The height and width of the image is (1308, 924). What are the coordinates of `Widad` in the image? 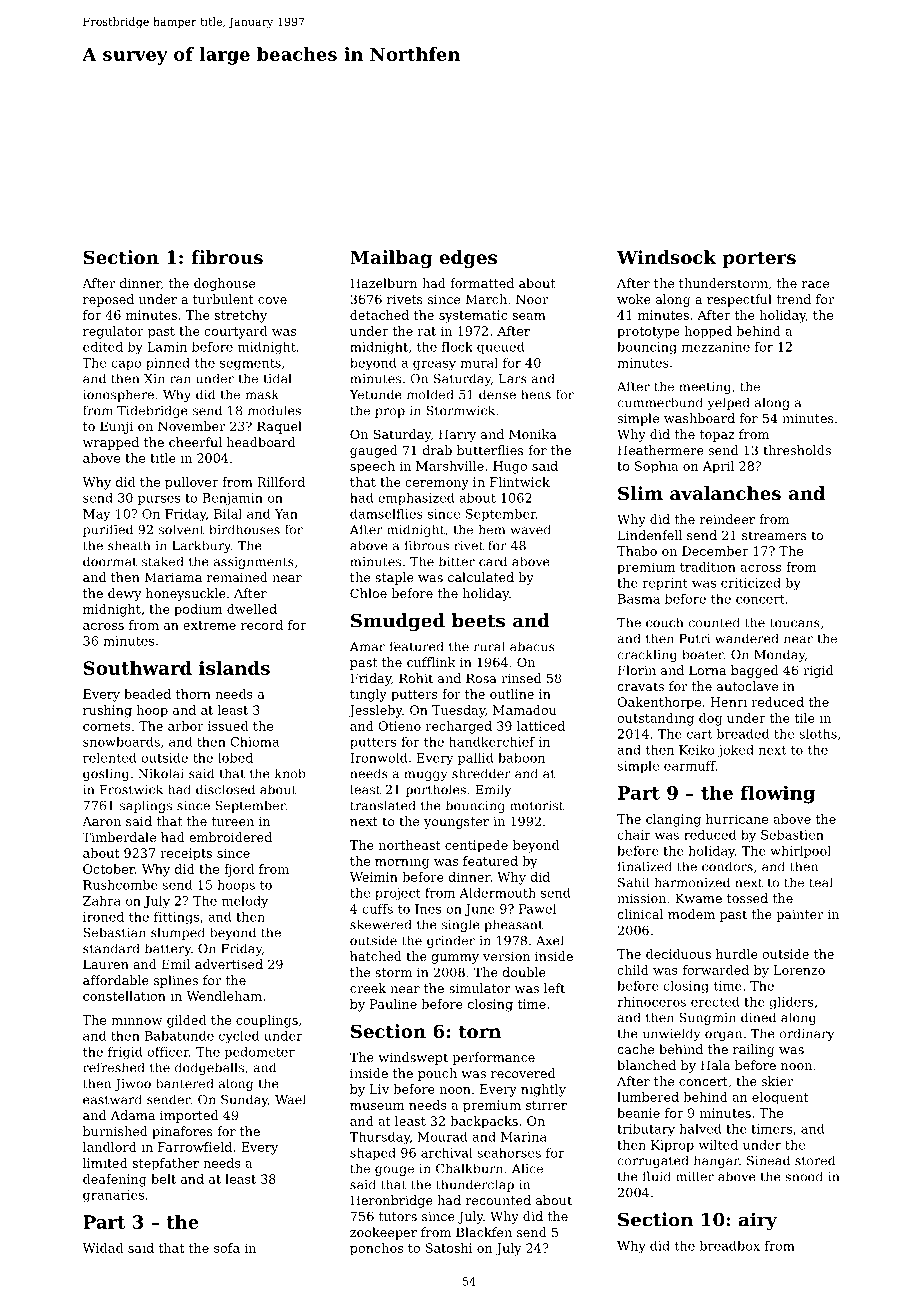 It's located at (102, 1248).
